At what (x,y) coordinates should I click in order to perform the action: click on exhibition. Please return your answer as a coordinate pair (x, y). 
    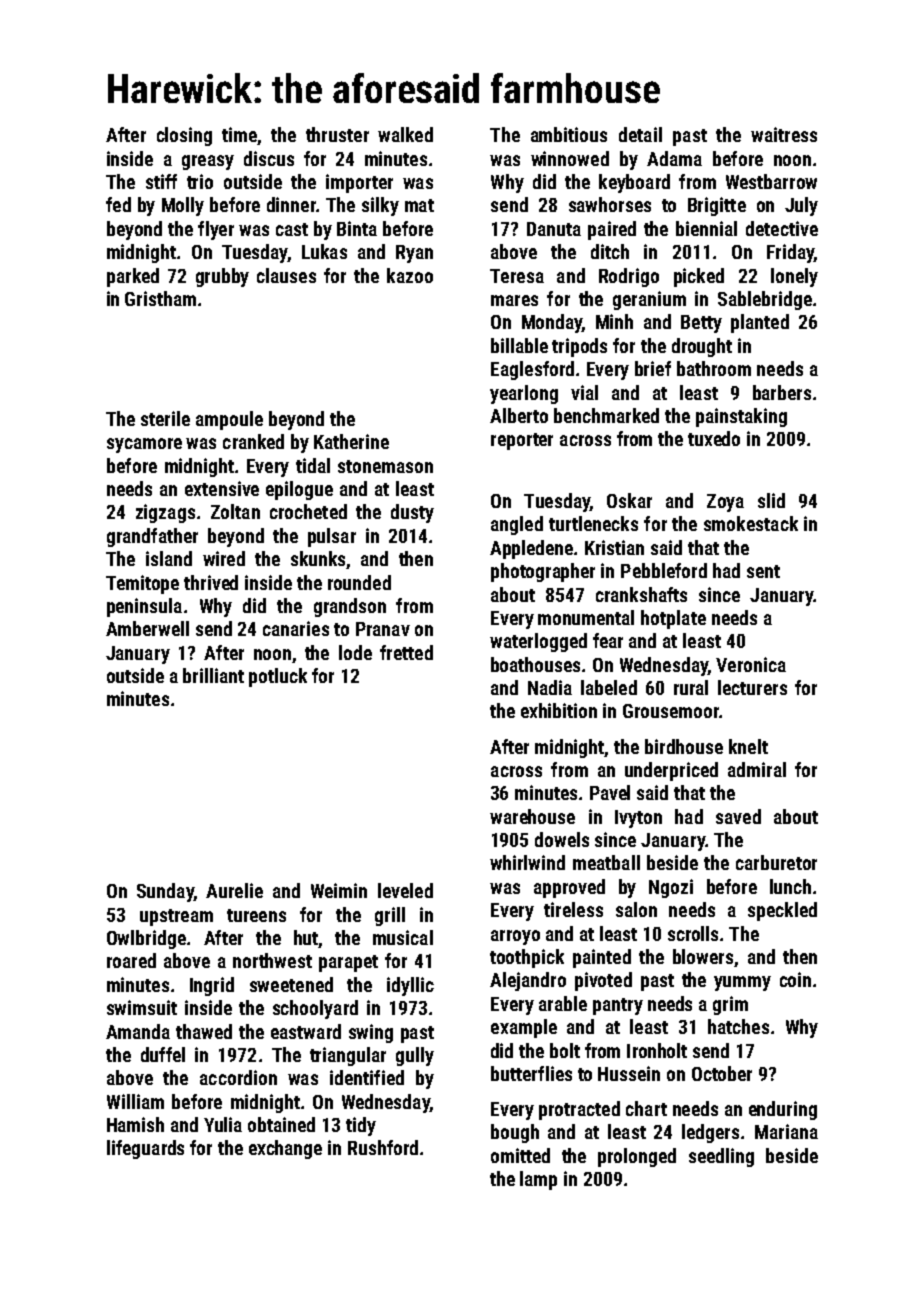
    Looking at the image, I should click on (559, 710).
